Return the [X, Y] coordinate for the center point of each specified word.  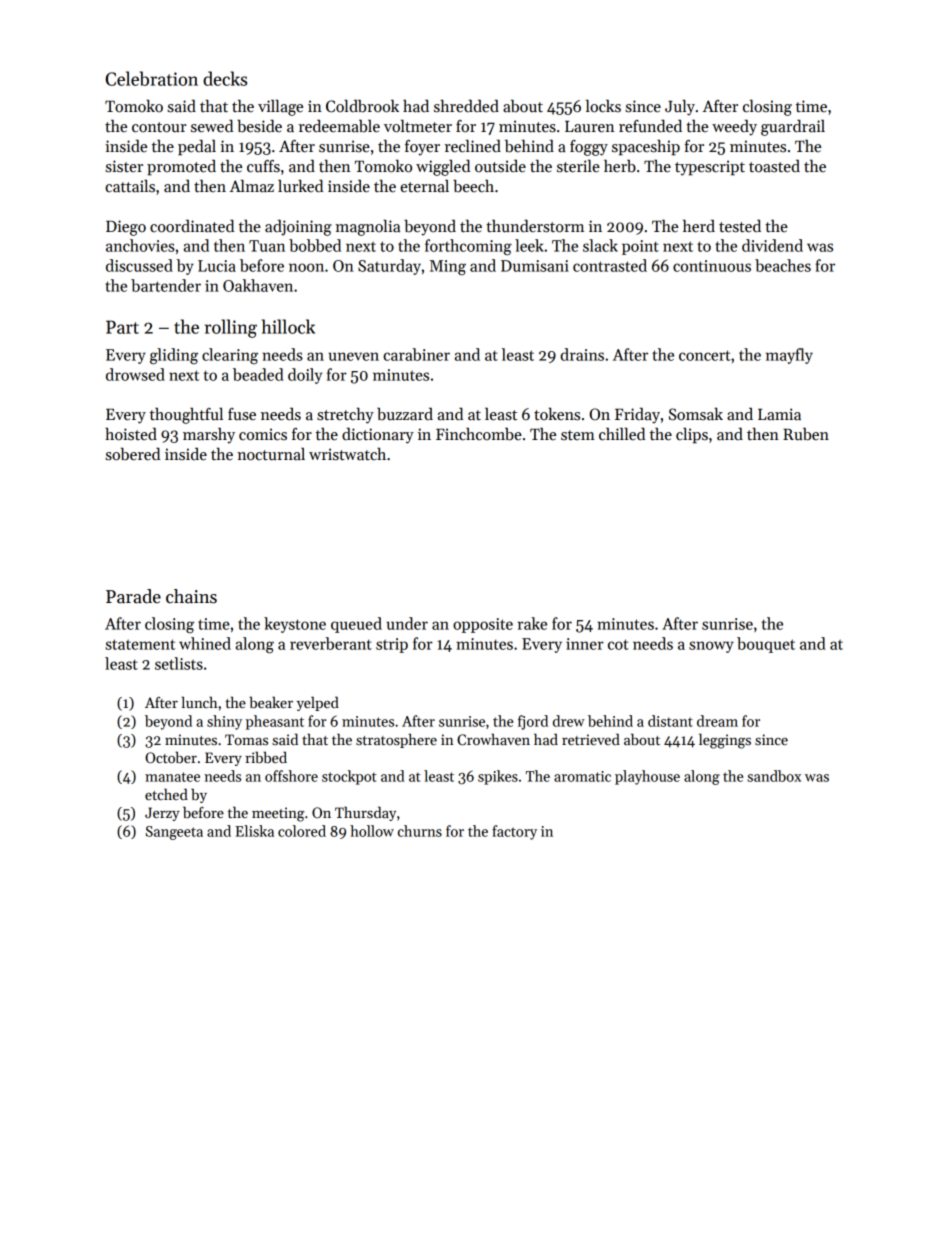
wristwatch [347, 454]
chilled [622, 434]
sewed [212, 126]
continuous [712, 266]
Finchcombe [479, 434]
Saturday [389, 267]
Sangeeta [174, 833]
